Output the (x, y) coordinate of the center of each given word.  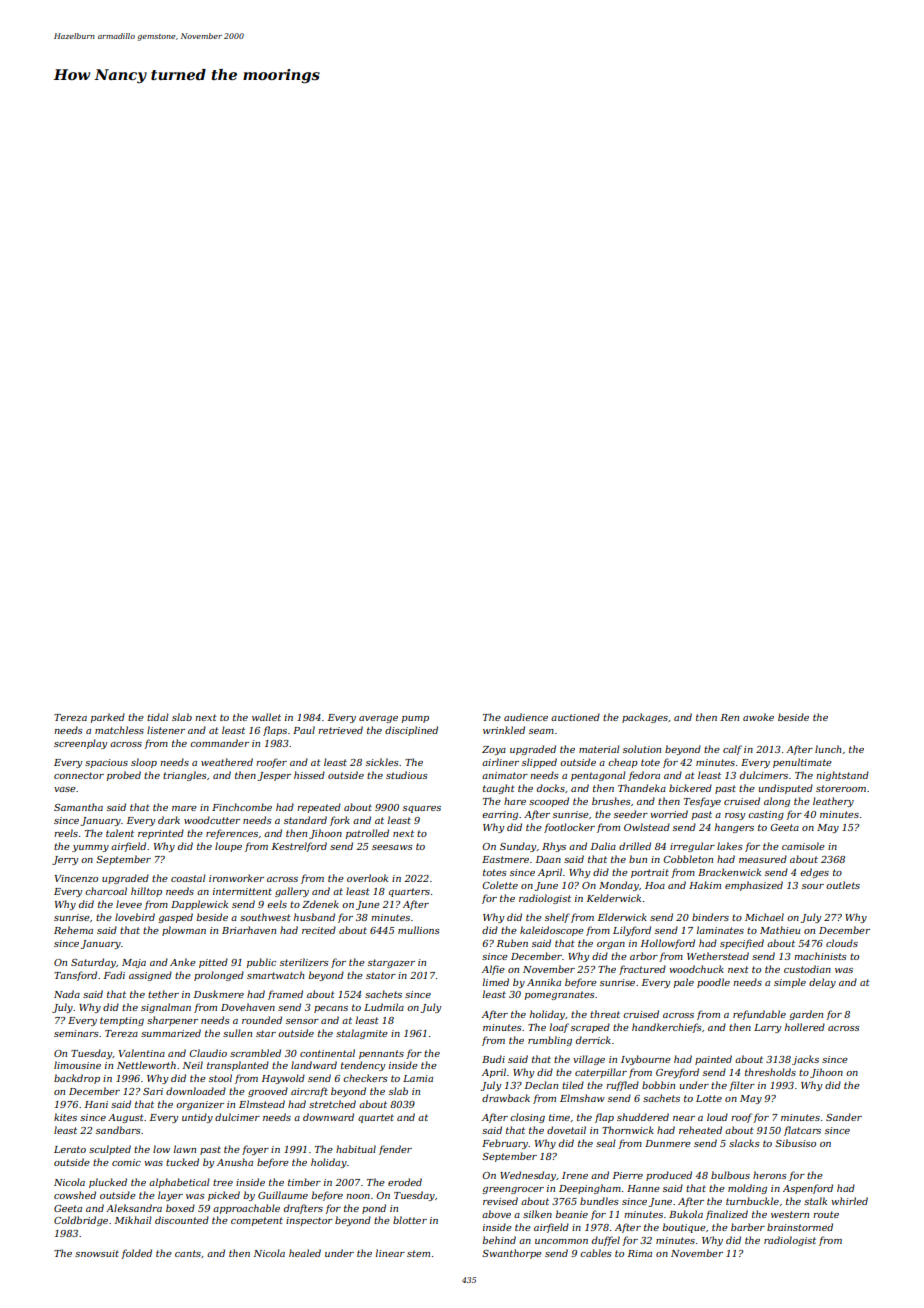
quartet (376, 1118)
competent (257, 1221)
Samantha (78, 807)
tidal (158, 717)
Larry (767, 1028)
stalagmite (362, 1034)
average (378, 719)
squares (422, 809)
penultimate (802, 763)
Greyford (677, 1073)
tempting (122, 1021)
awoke (758, 717)
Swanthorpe (512, 1254)
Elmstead (262, 1104)
